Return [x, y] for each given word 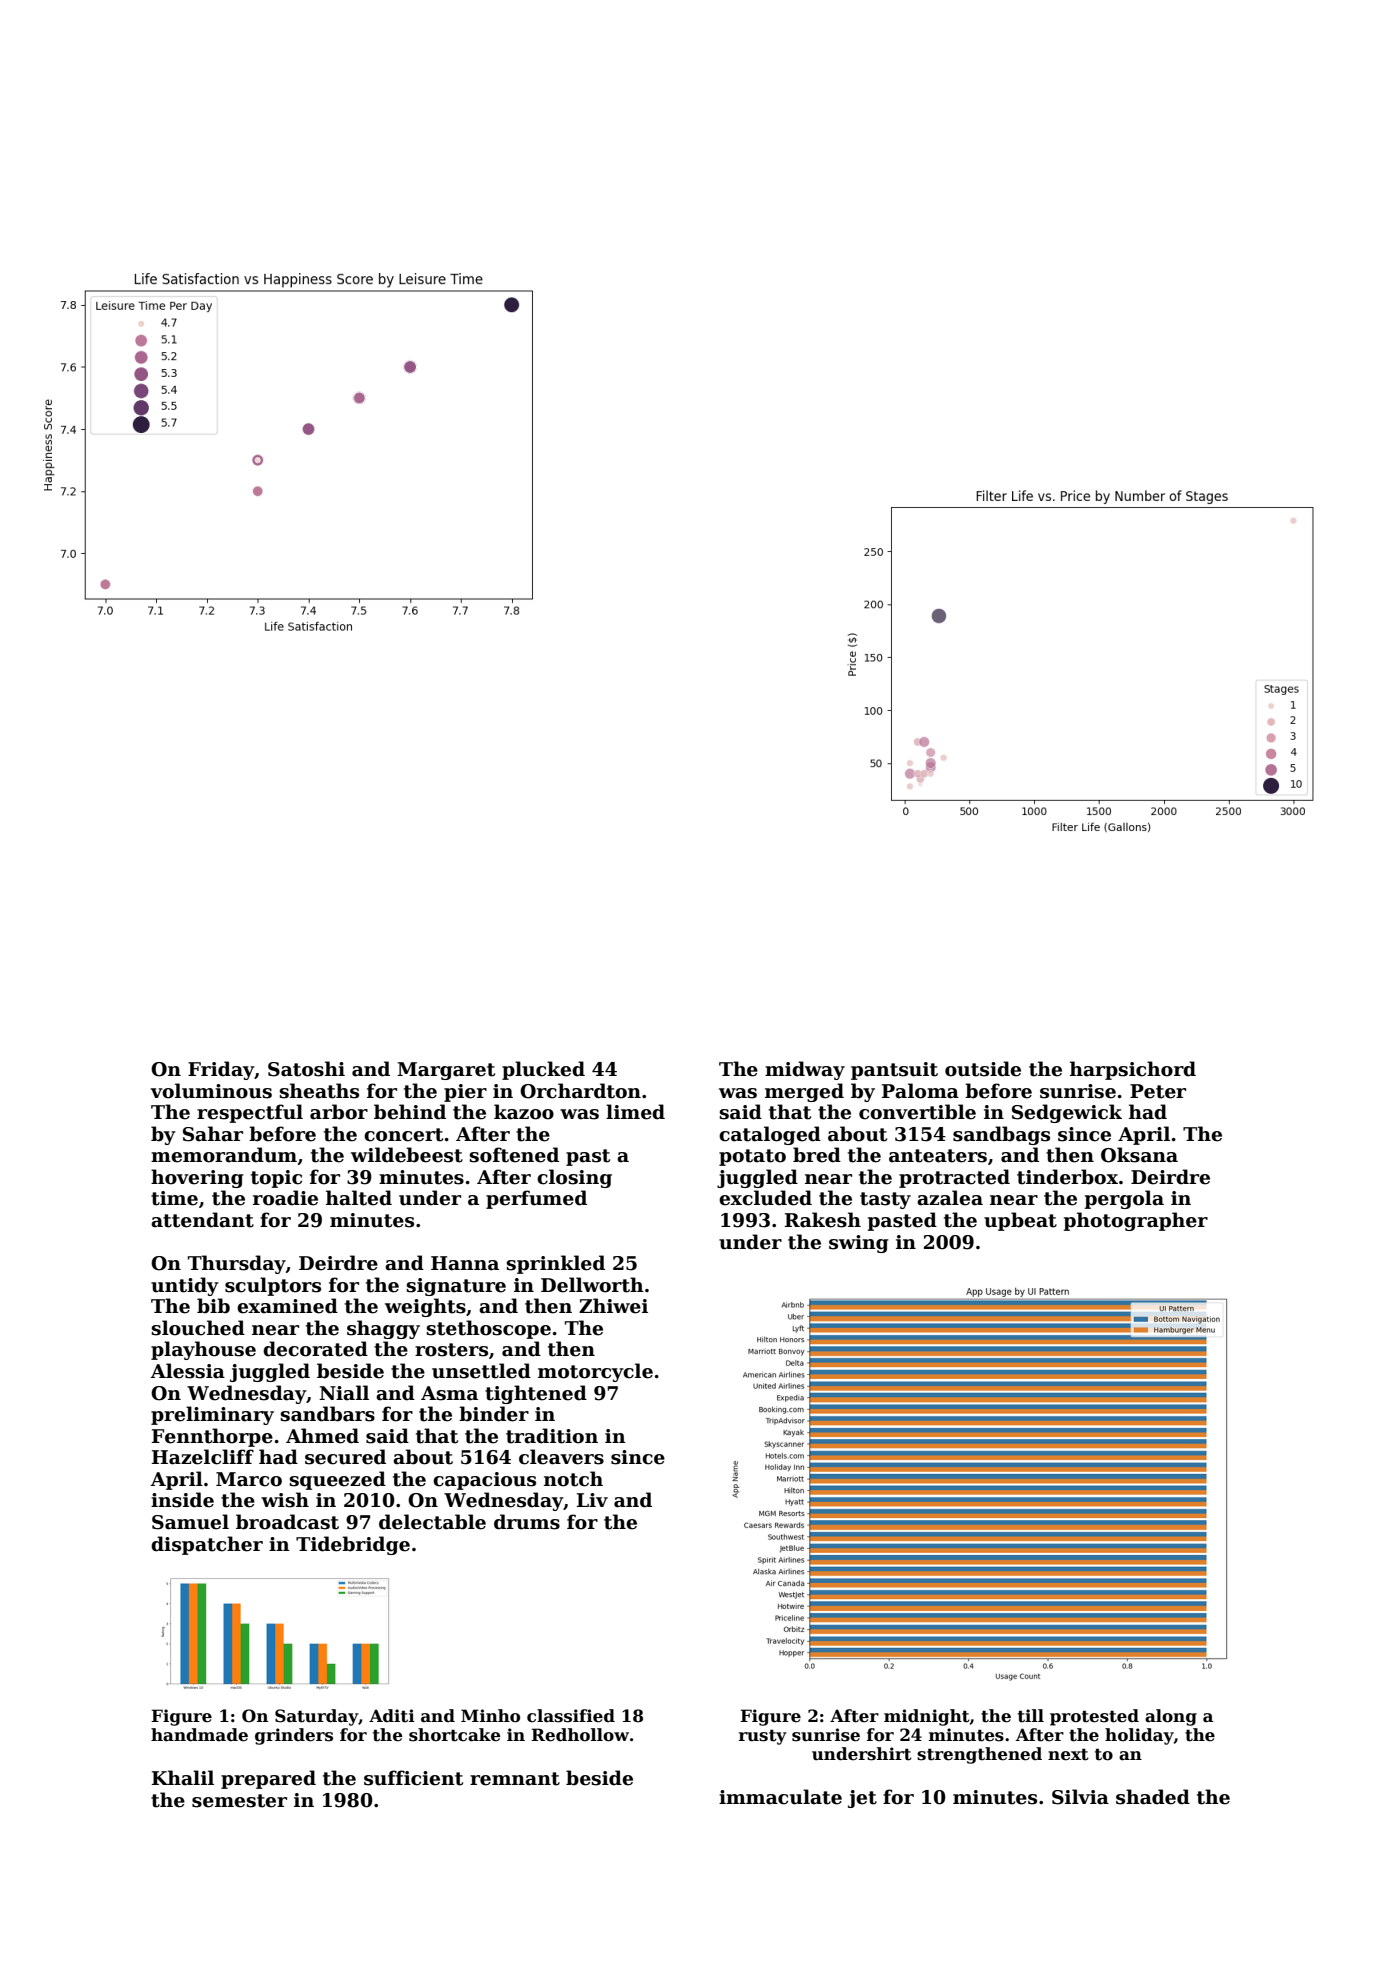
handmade [199, 1735]
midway [805, 1070]
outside [983, 1069]
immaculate [780, 1797]
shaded [1153, 1797]
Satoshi [306, 1069]
